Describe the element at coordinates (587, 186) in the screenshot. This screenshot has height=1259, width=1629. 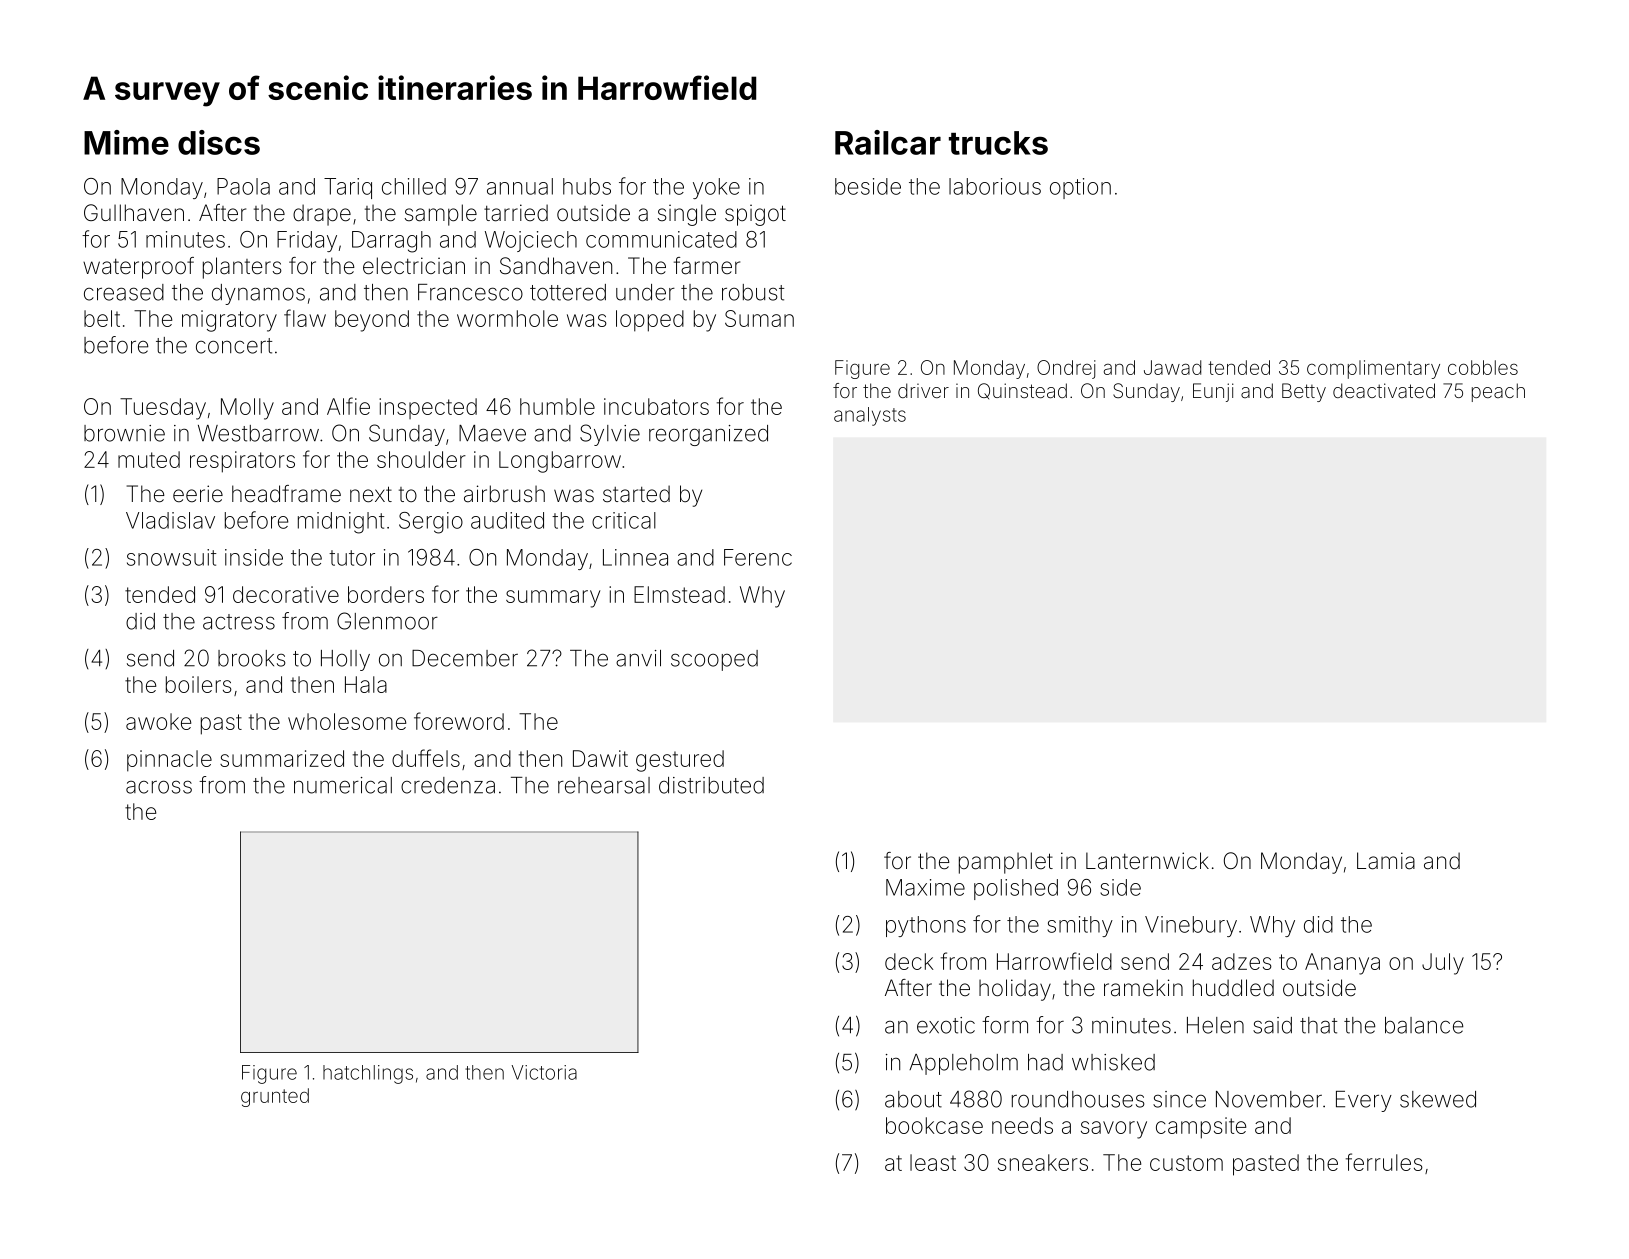
I see `hubs` at that location.
